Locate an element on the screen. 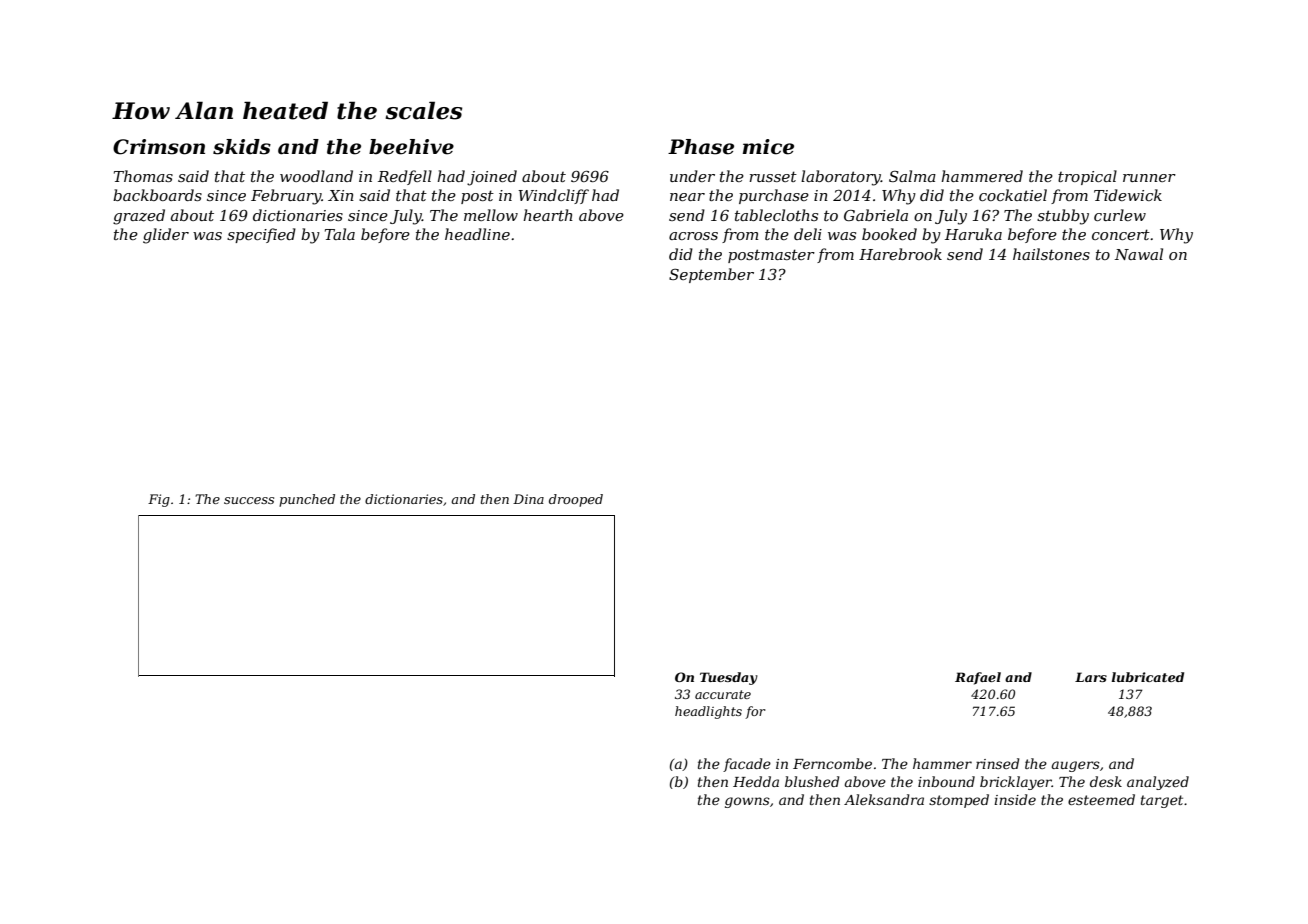  Thomas is located at coordinates (143, 176).
